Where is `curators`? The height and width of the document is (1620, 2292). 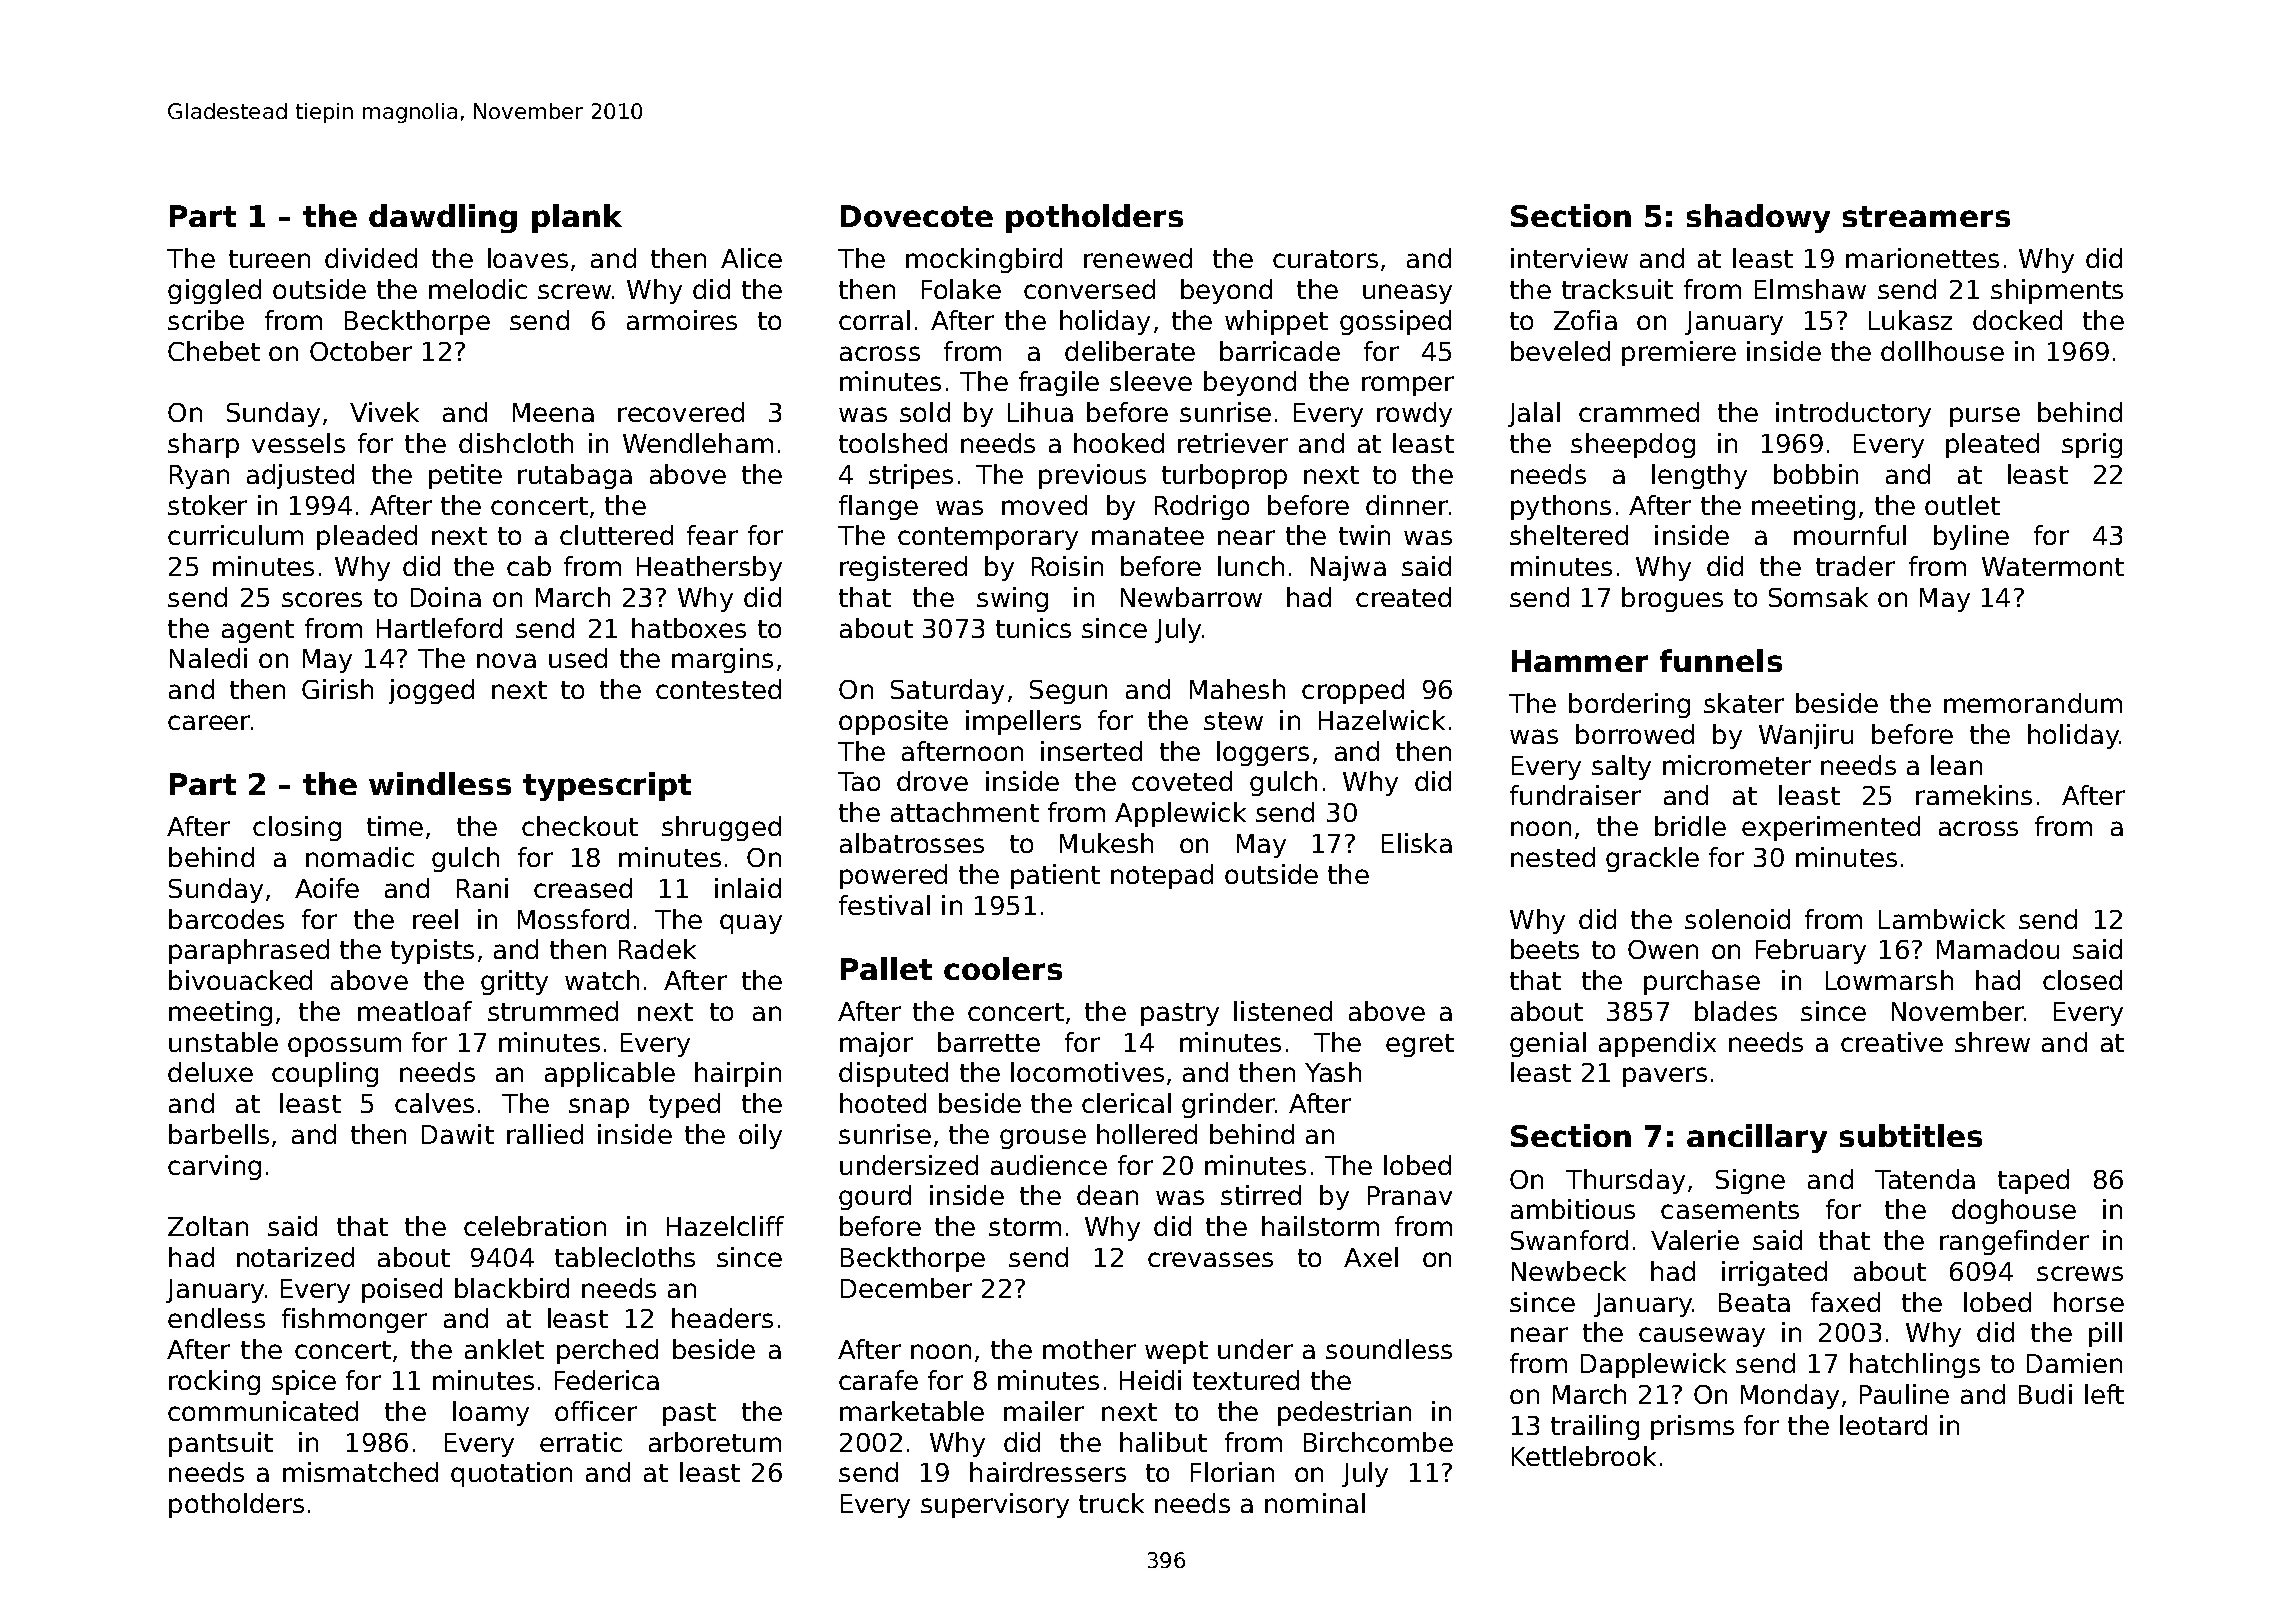
curators is located at coordinates (1325, 259).
